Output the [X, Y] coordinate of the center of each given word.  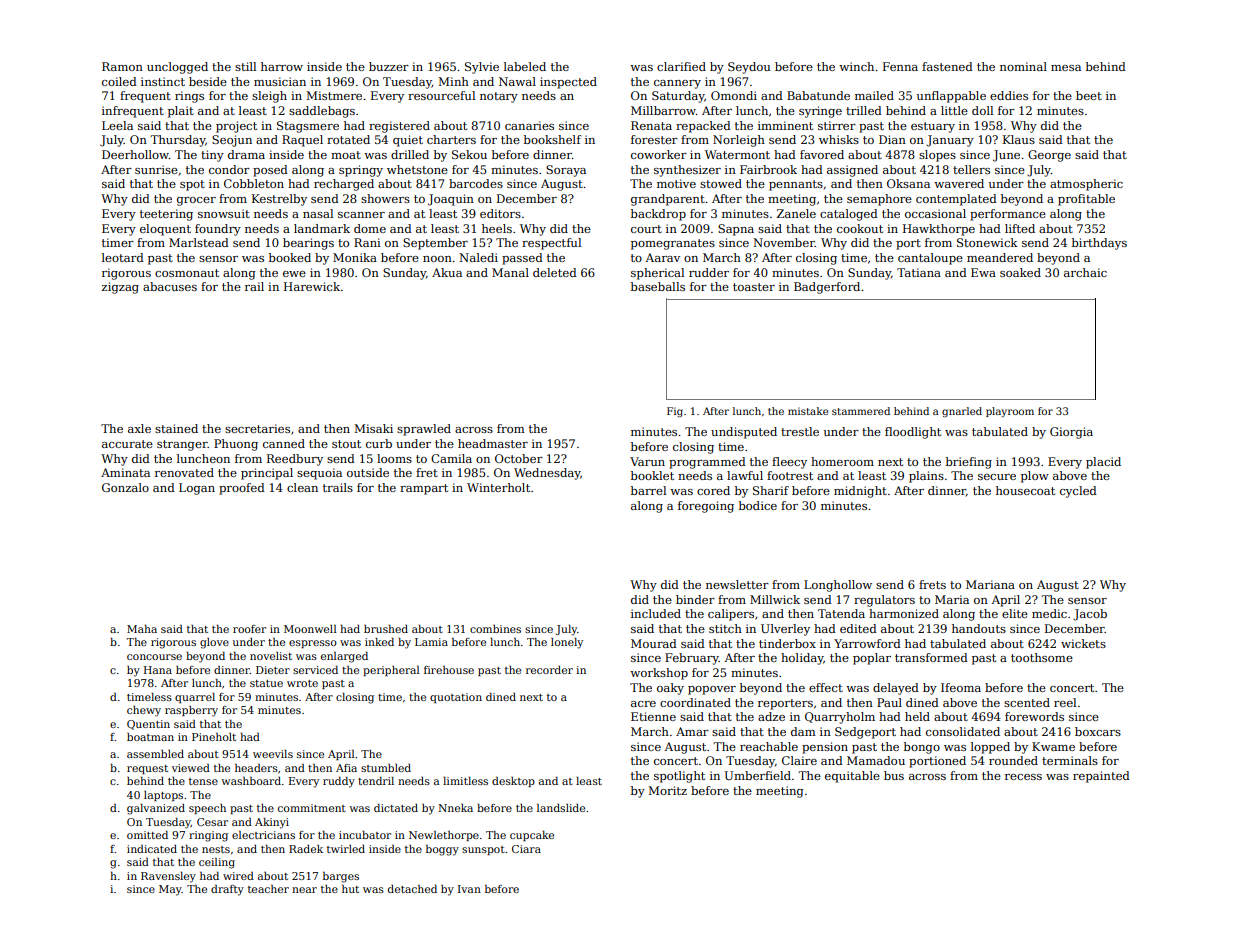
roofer [249, 629]
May [170, 890]
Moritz [667, 790]
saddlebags [322, 112]
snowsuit [224, 213]
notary [499, 97]
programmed [707, 463]
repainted [1101, 777]
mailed [874, 95]
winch [856, 66]
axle [139, 428]
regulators [884, 601]
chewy [144, 711]
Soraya [566, 171]
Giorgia [1071, 433]
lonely [567, 643]
